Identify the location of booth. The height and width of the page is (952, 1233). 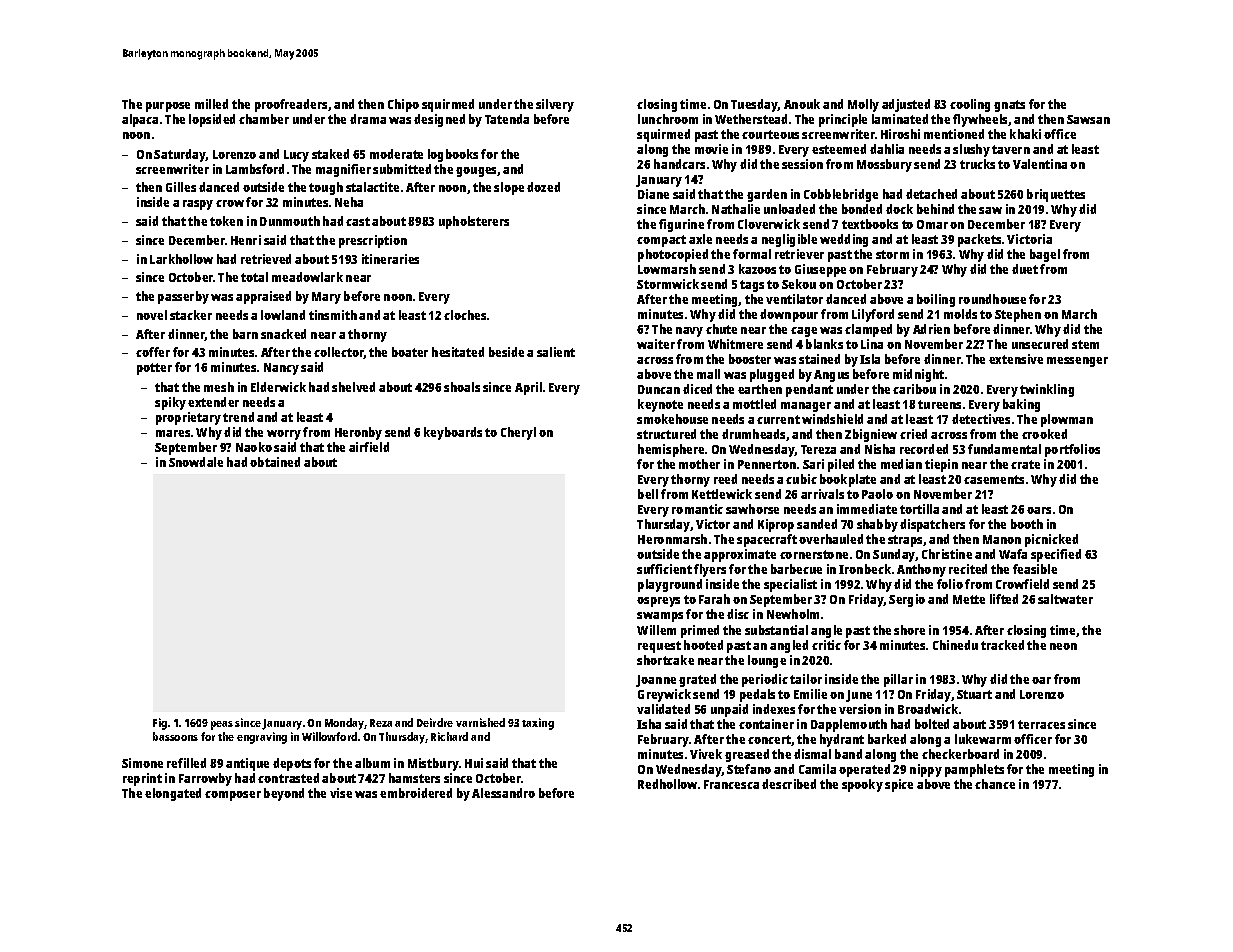
(1027, 524).
